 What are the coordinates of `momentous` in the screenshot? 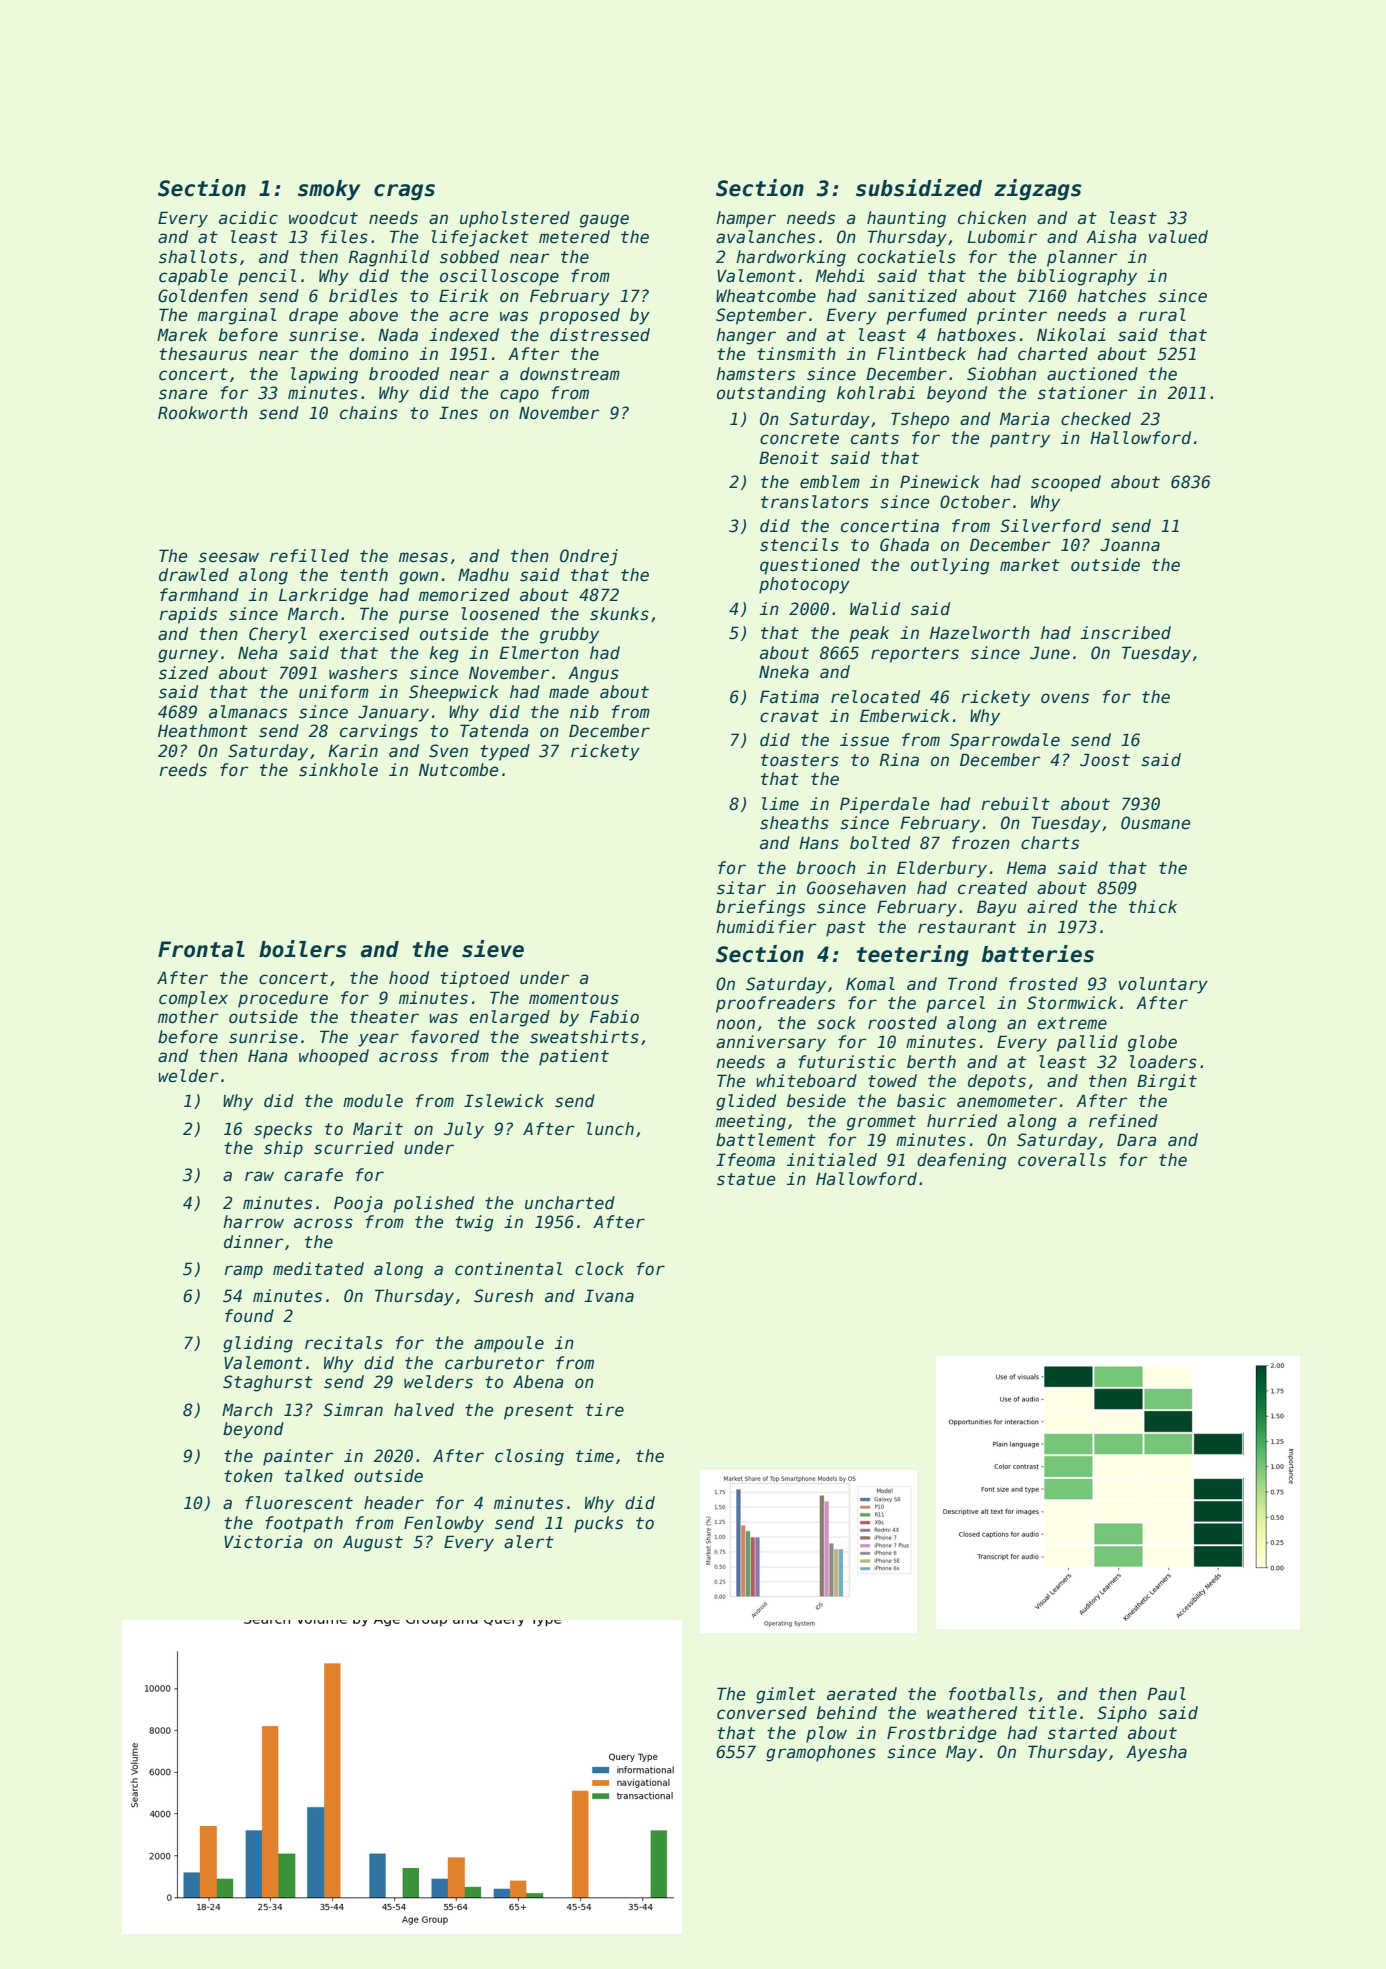 It's located at (574, 998).
